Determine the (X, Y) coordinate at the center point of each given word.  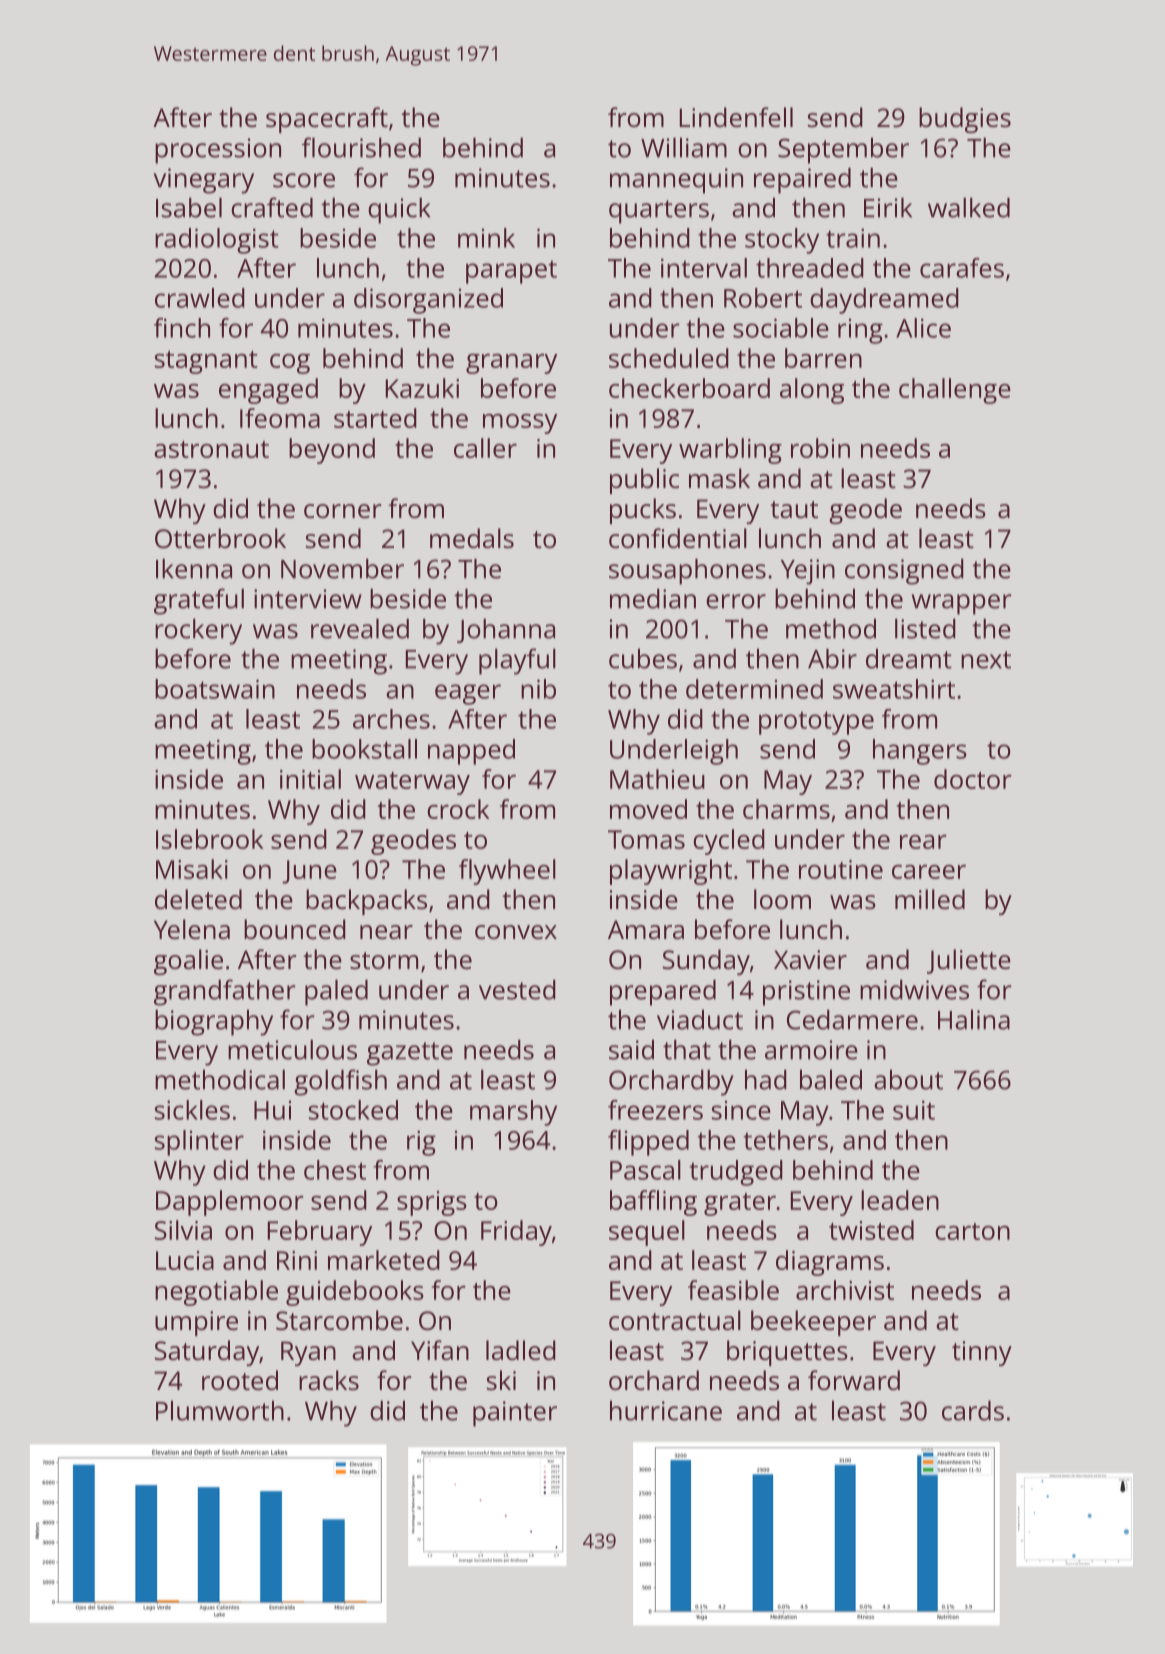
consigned (904, 571)
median (653, 598)
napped (471, 752)
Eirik (888, 207)
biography (214, 1022)
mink (486, 238)
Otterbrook (220, 538)
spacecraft (327, 120)
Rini (297, 1260)
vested (517, 989)
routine (841, 869)
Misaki (192, 869)
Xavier (810, 959)
